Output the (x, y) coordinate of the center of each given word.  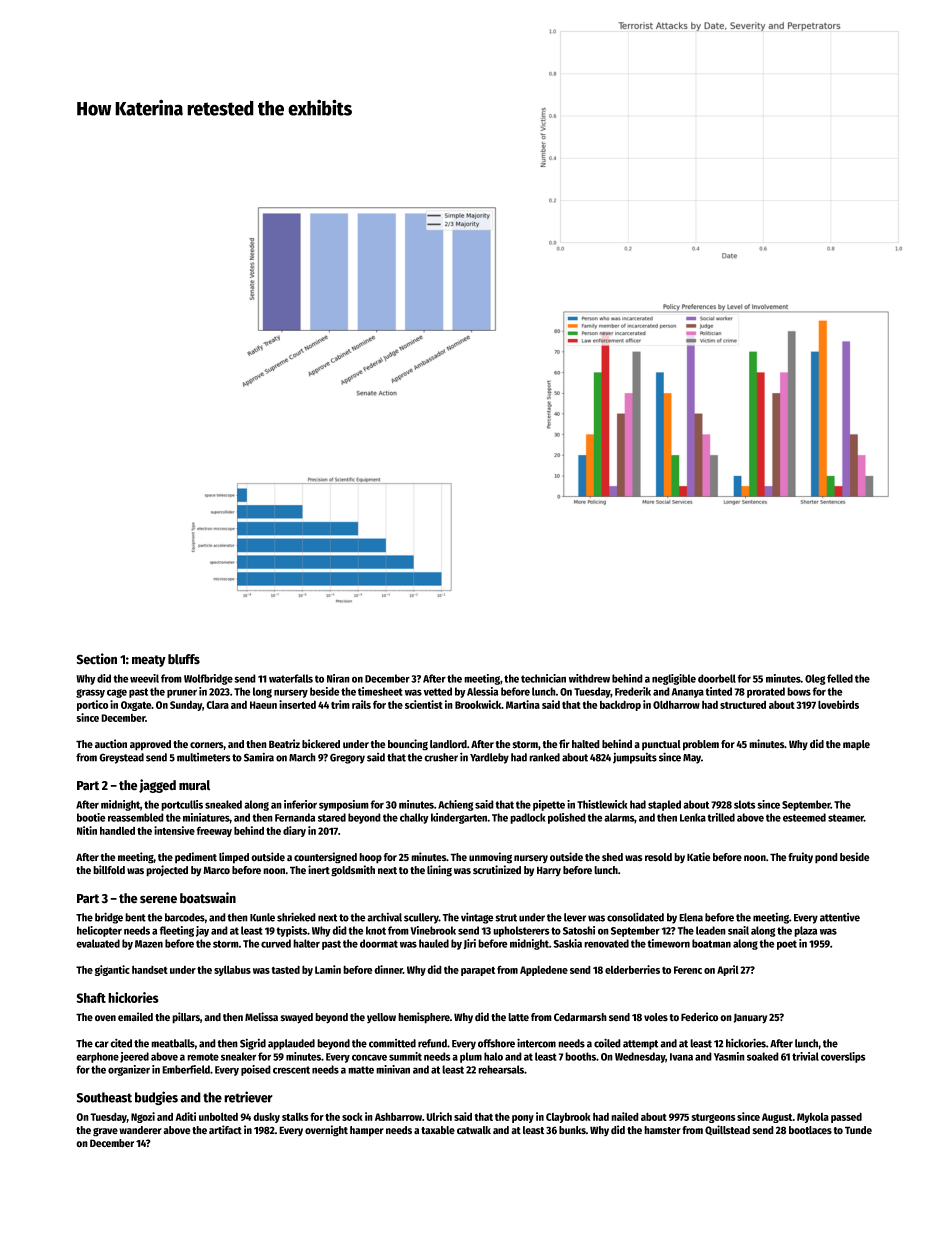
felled (840, 678)
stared (332, 817)
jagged (157, 786)
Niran (338, 678)
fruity (800, 857)
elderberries (632, 969)
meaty (149, 661)
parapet (478, 971)
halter (306, 943)
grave (105, 1132)
